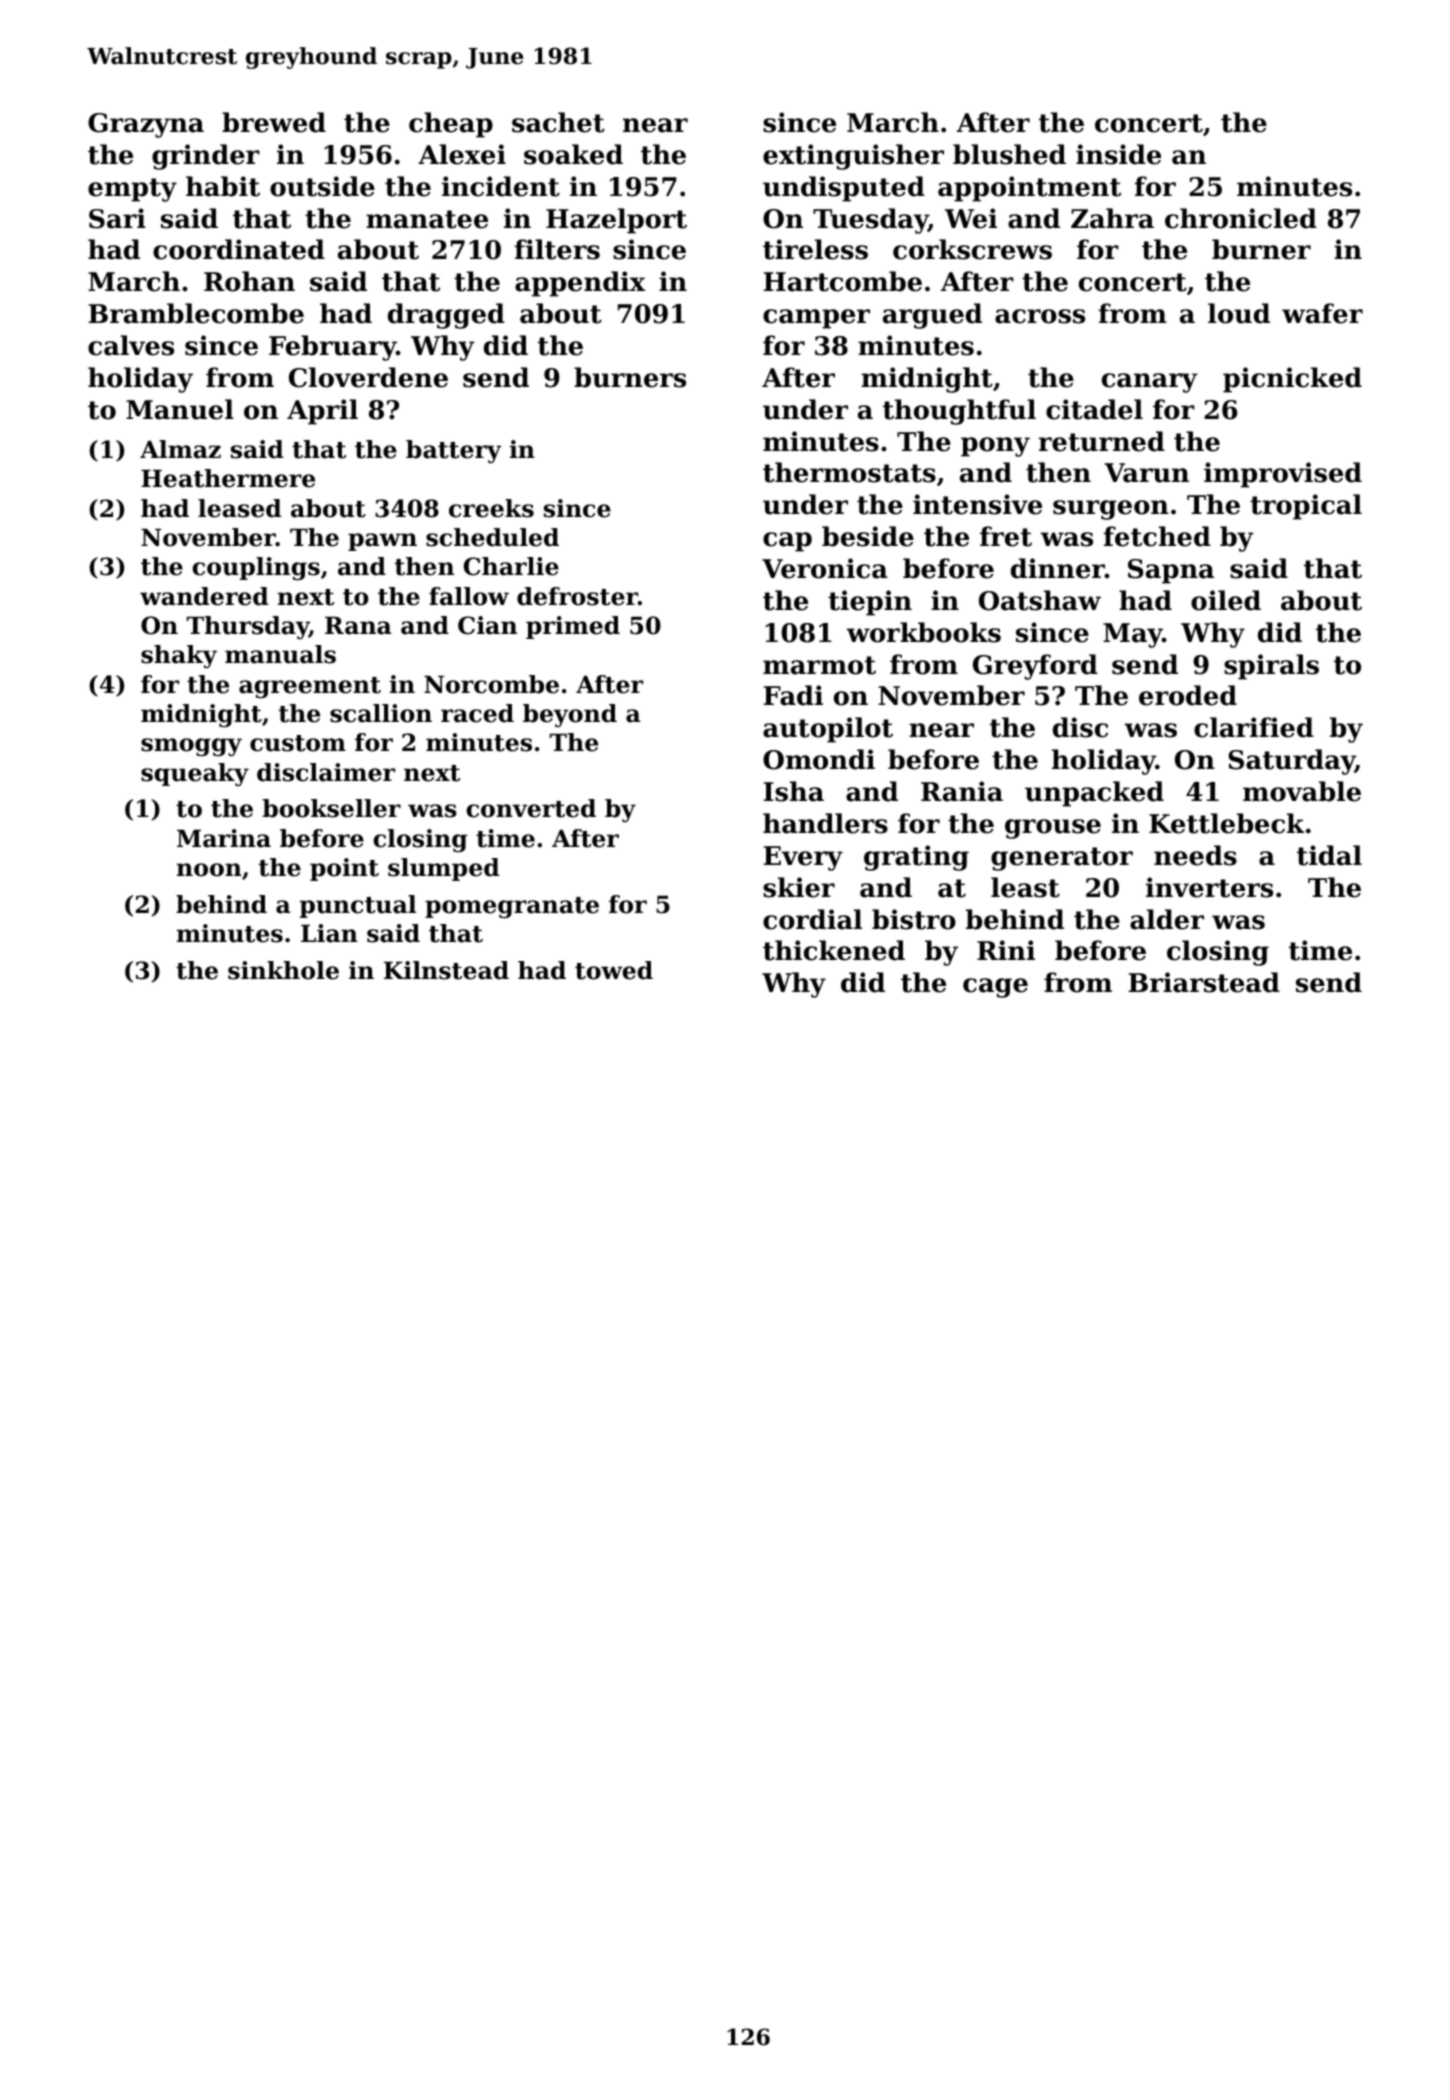 The width and height of the page is (1450, 2100). Describe the element at coordinates (1118, 154) in the page. I see `inside` at that location.
